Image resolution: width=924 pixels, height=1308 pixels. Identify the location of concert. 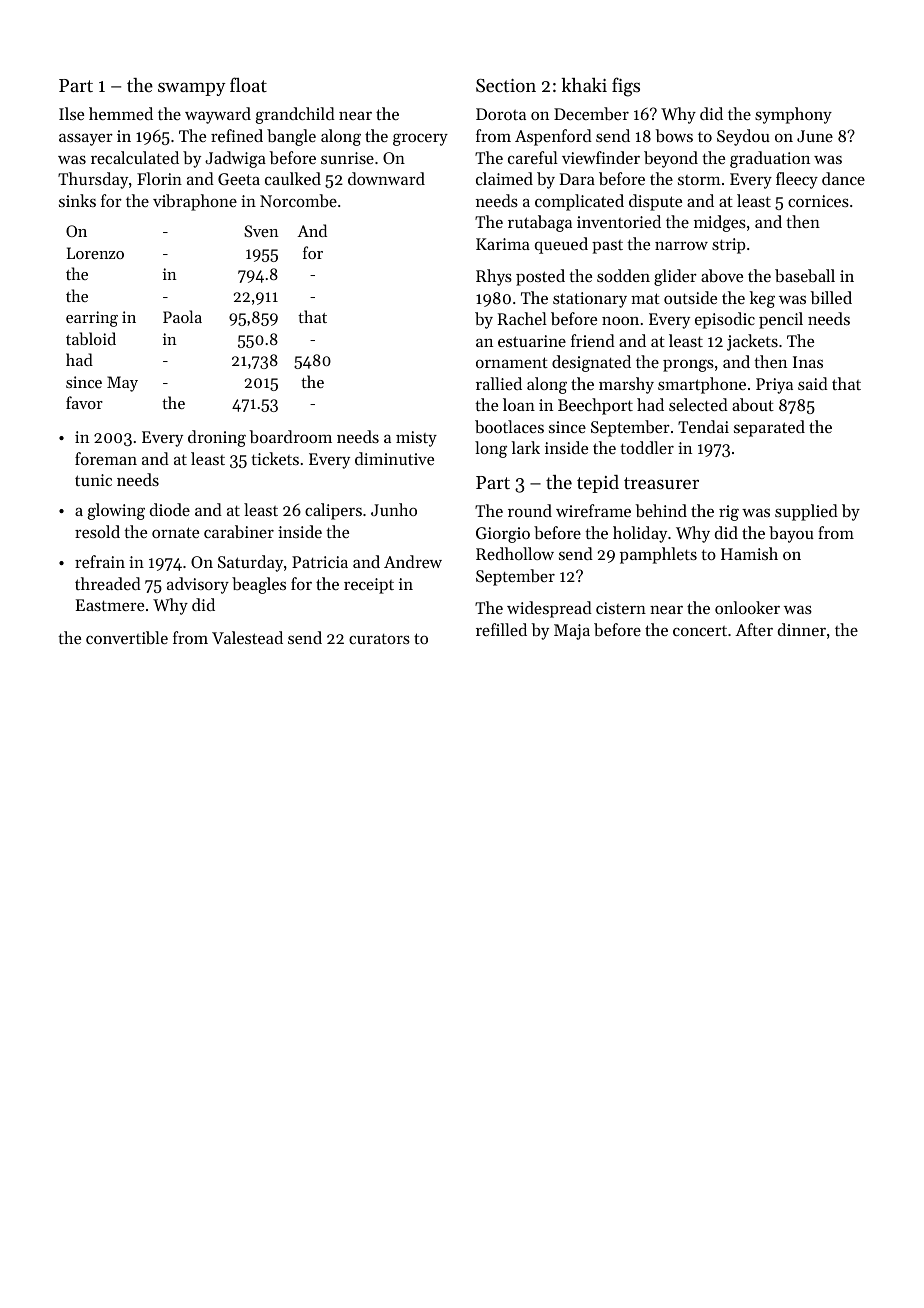
(700, 631).
